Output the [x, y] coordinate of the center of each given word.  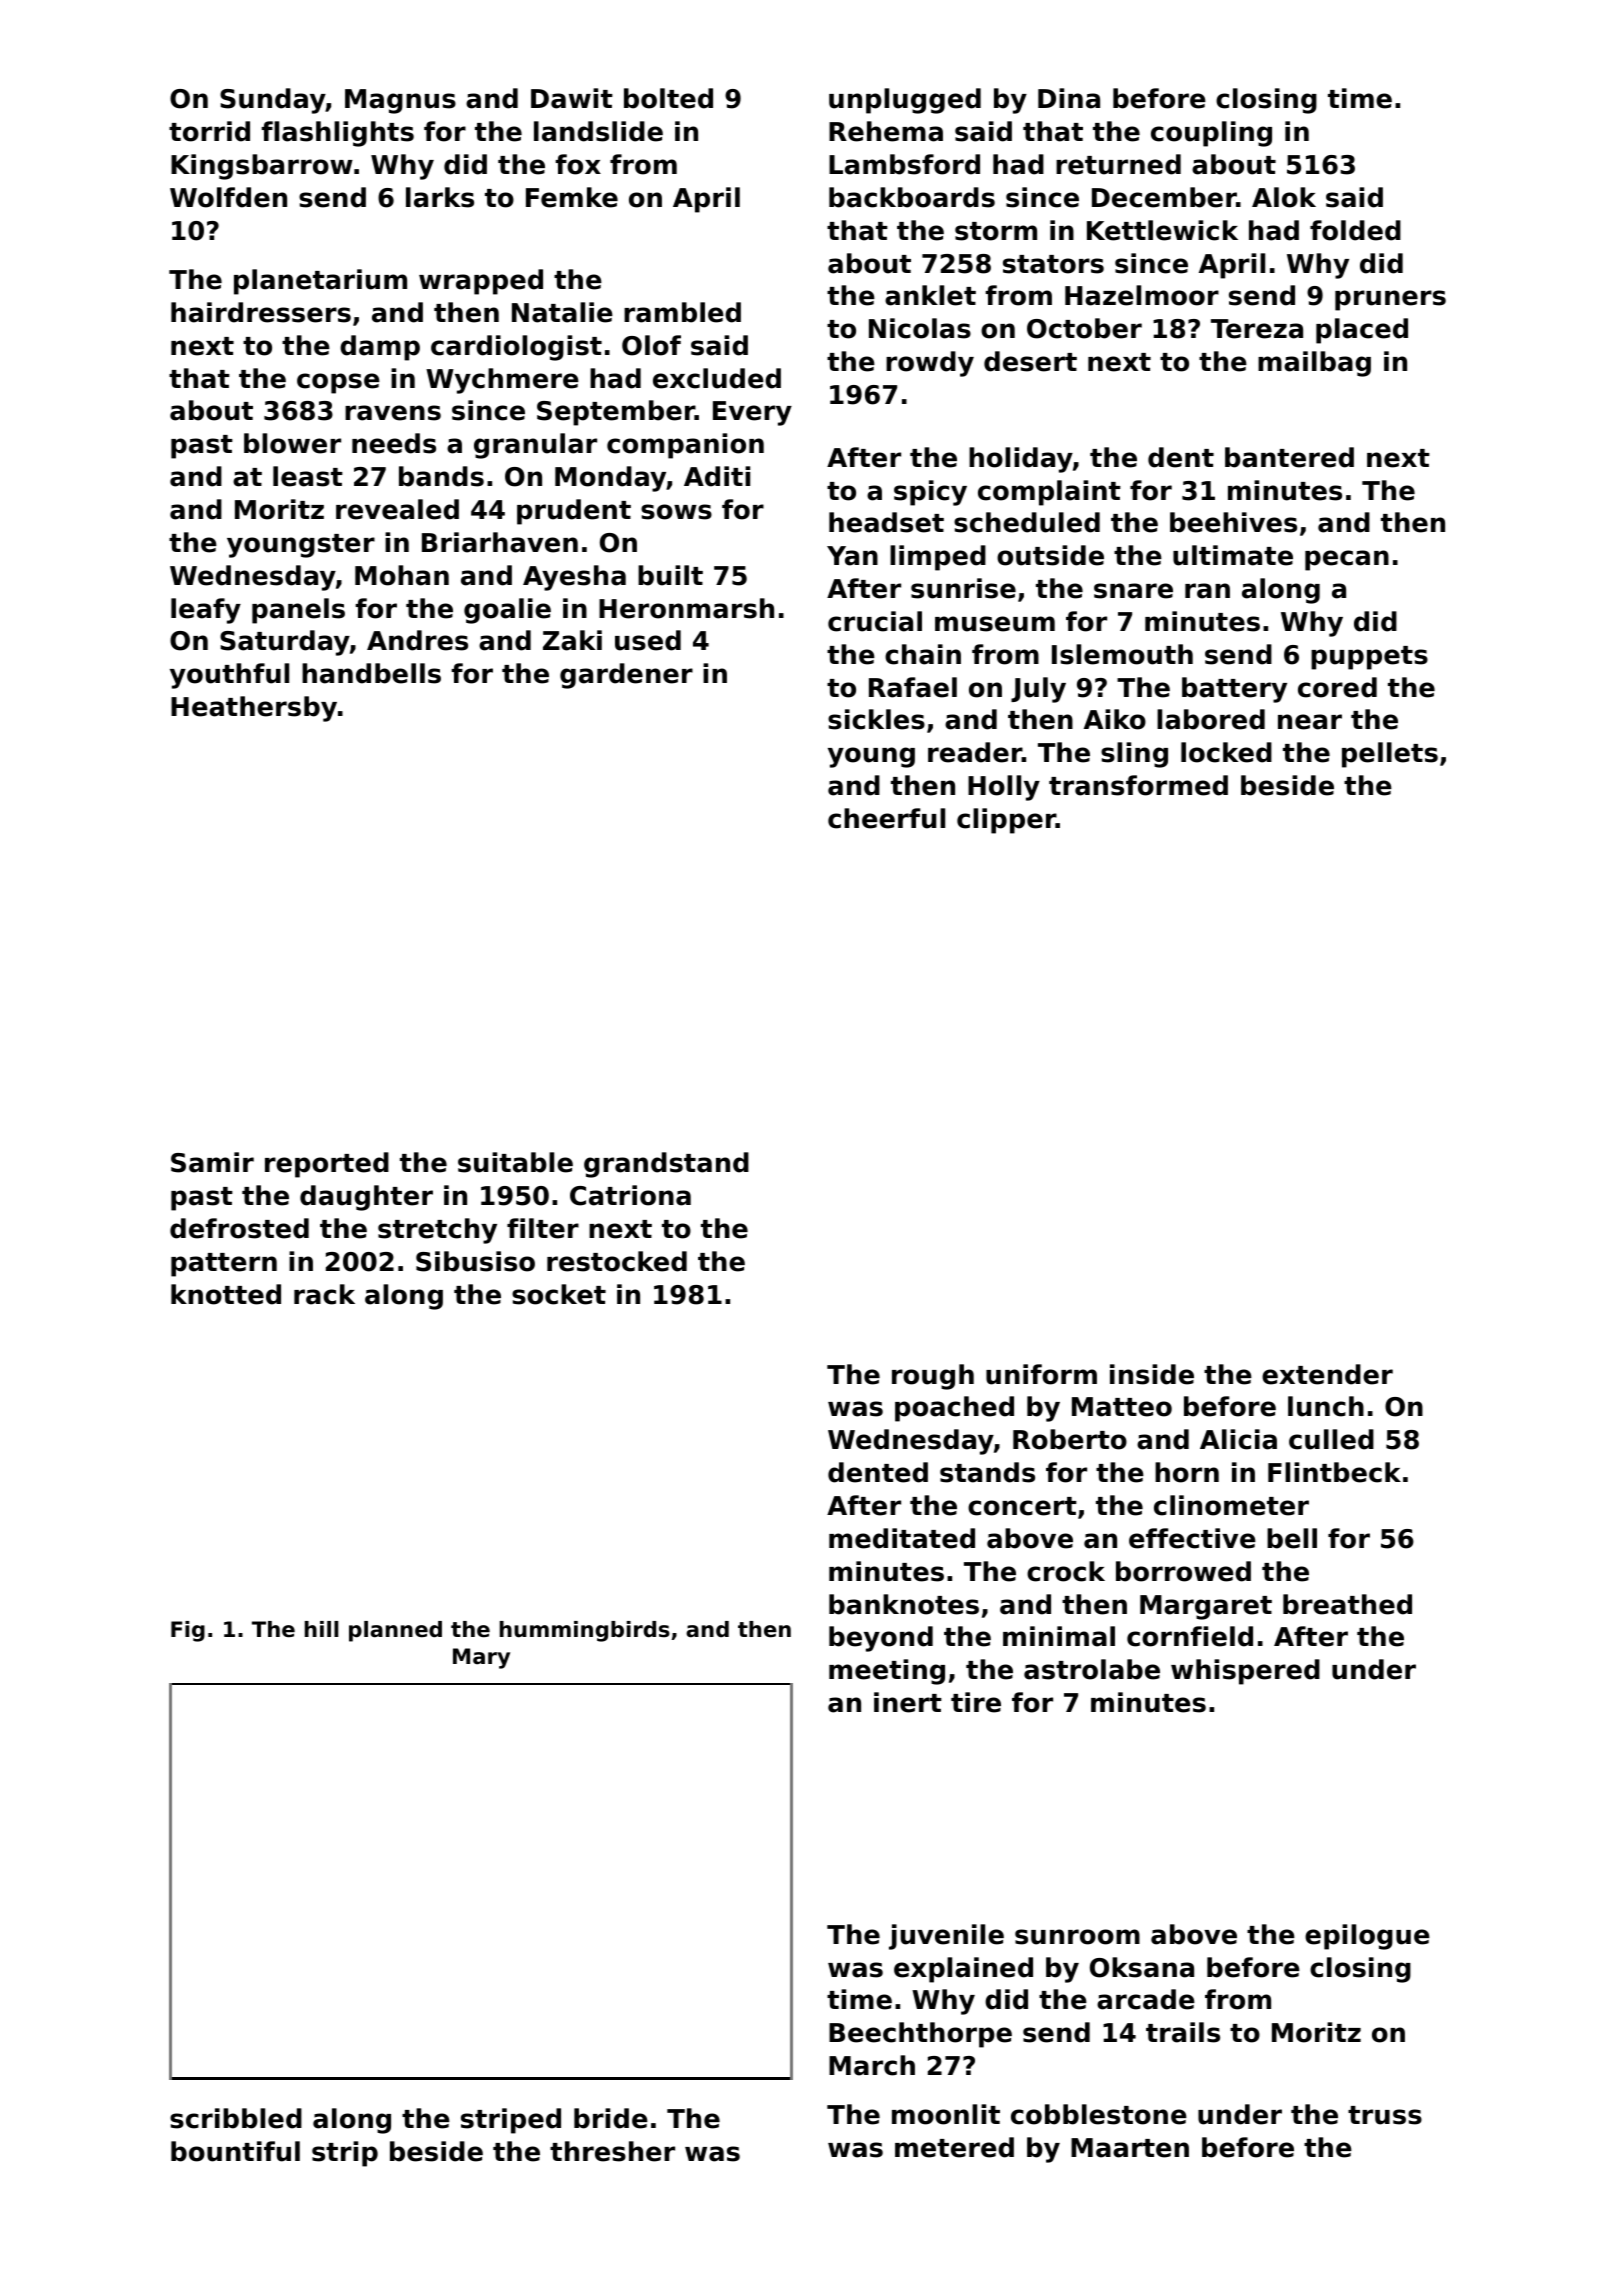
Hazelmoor [1142, 295]
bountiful [235, 2151]
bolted [668, 98]
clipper [1006, 821]
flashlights [337, 134]
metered [954, 2147]
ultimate [1233, 555]
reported [327, 1165]
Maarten [1130, 2148]
